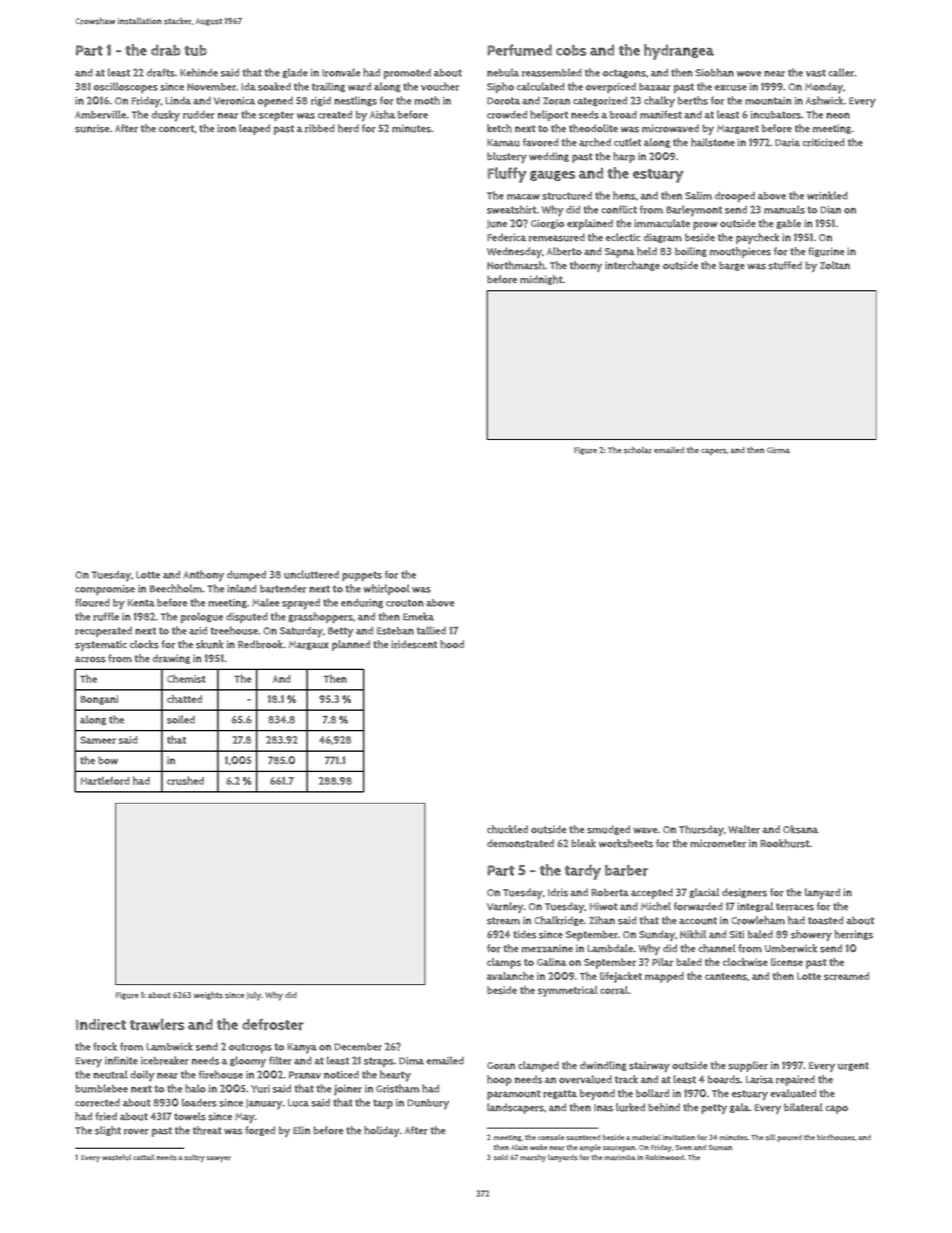 The image size is (952, 1233). Describe the element at coordinates (254, 129) in the screenshot. I see `leaped` at that location.
